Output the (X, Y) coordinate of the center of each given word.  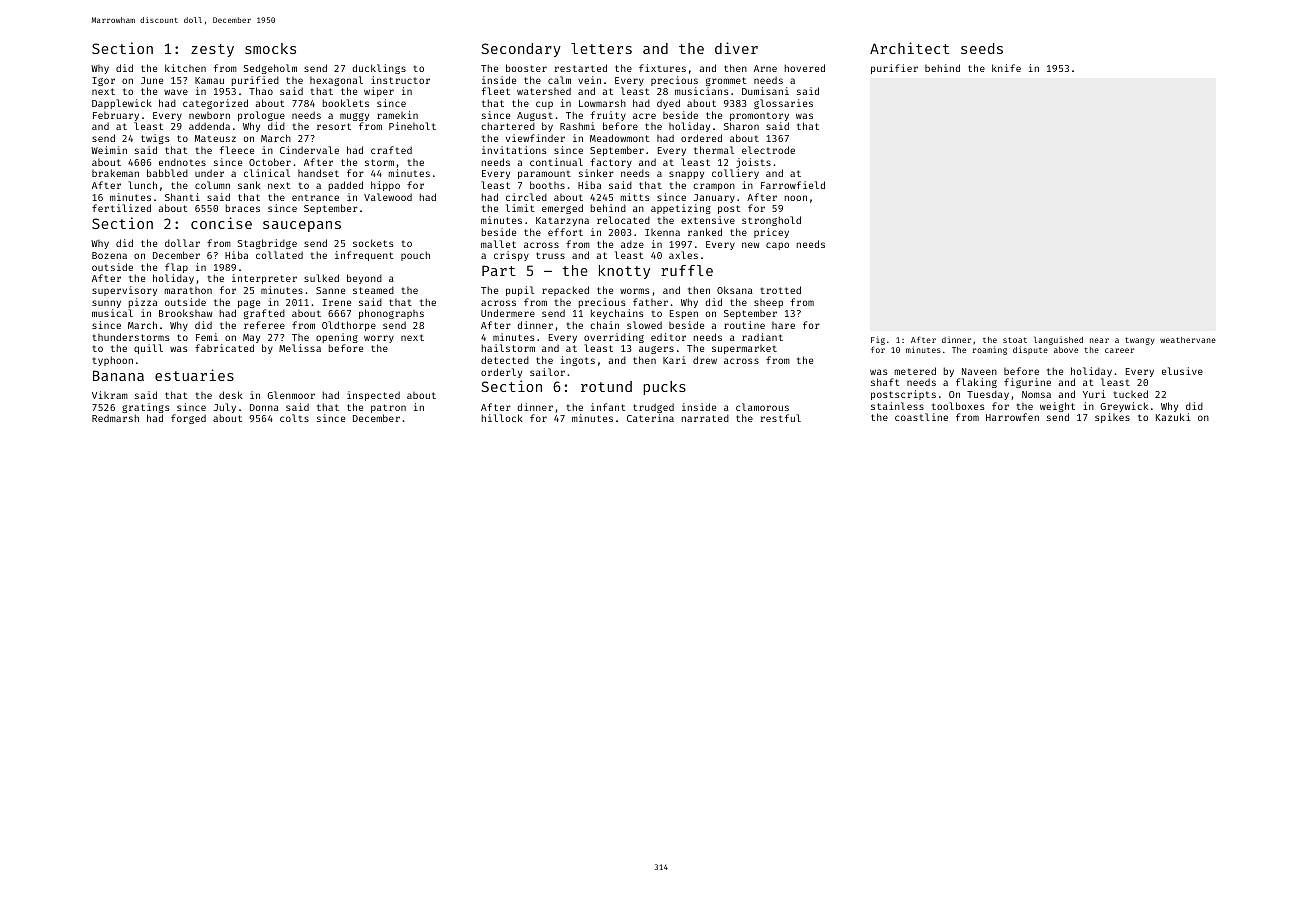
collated (279, 255)
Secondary (521, 50)
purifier (894, 69)
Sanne (330, 290)
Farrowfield (793, 185)
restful (780, 418)
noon (796, 198)
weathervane (1188, 340)
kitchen (185, 68)
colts (294, 418)
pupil (520, 291)
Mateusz (215, 138)
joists (753, 163)
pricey (771, 233)
